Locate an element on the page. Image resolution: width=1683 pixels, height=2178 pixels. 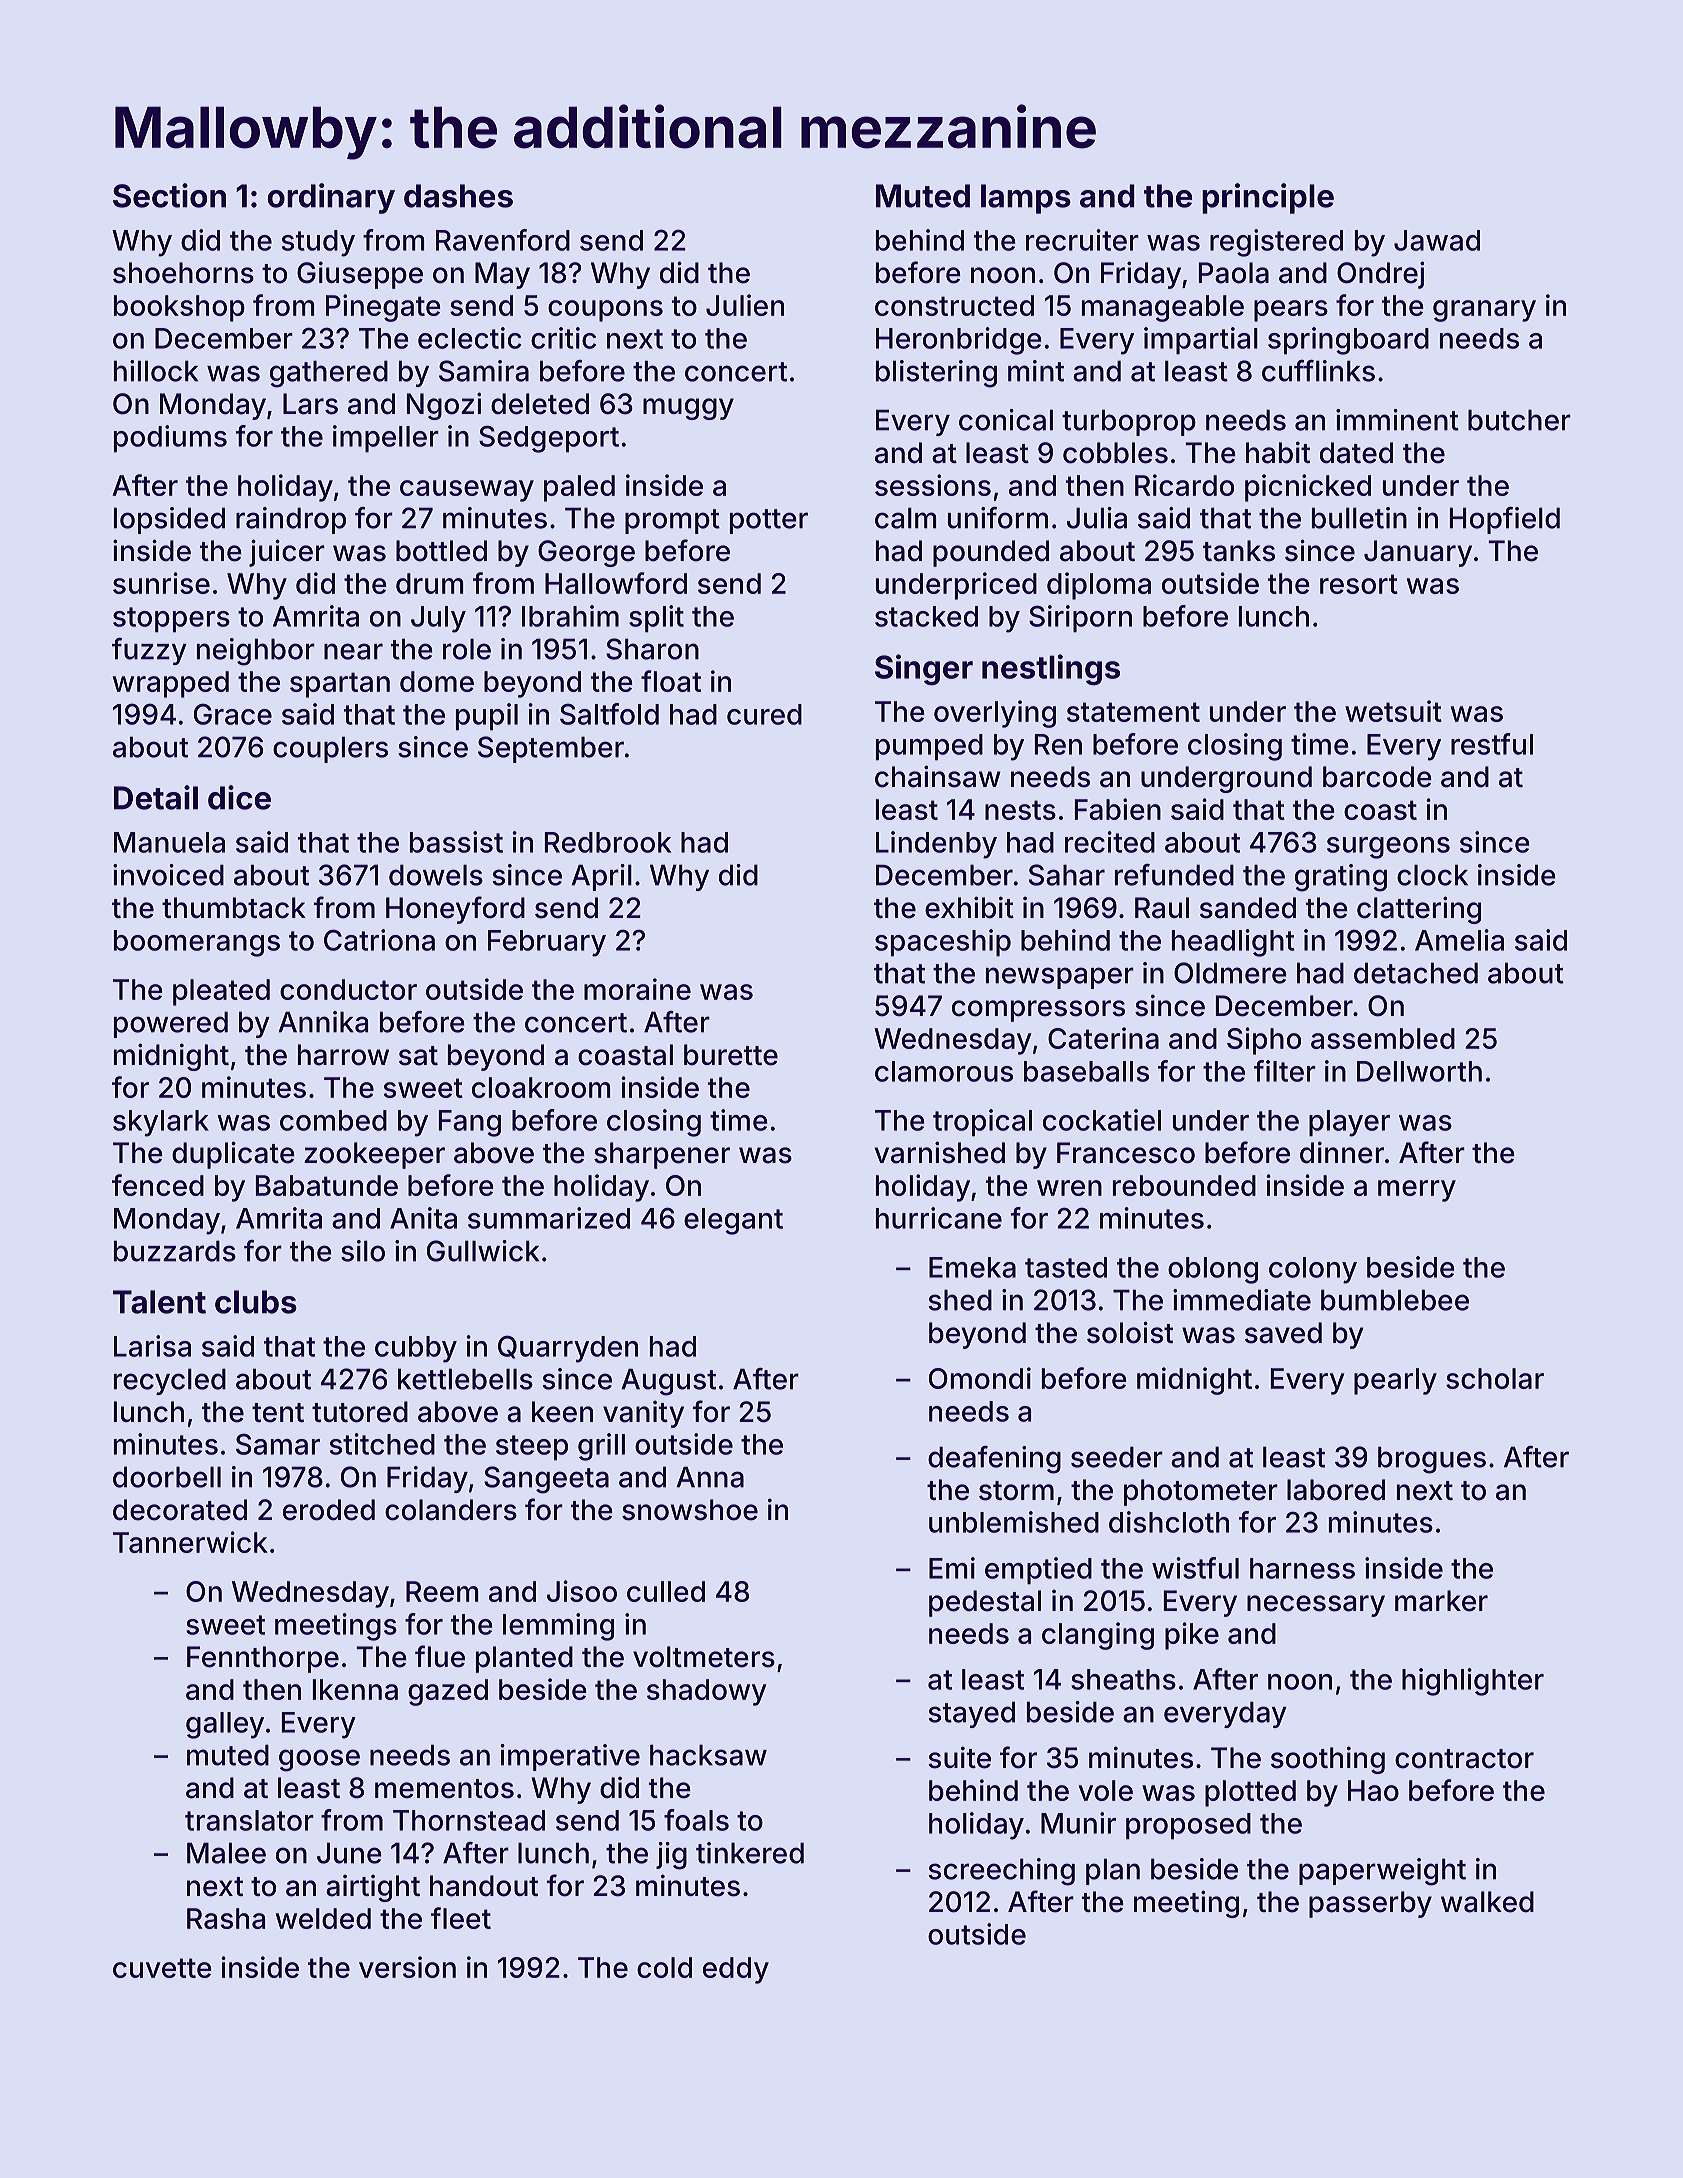
Larisa is located at coordinates (152, 1346).
